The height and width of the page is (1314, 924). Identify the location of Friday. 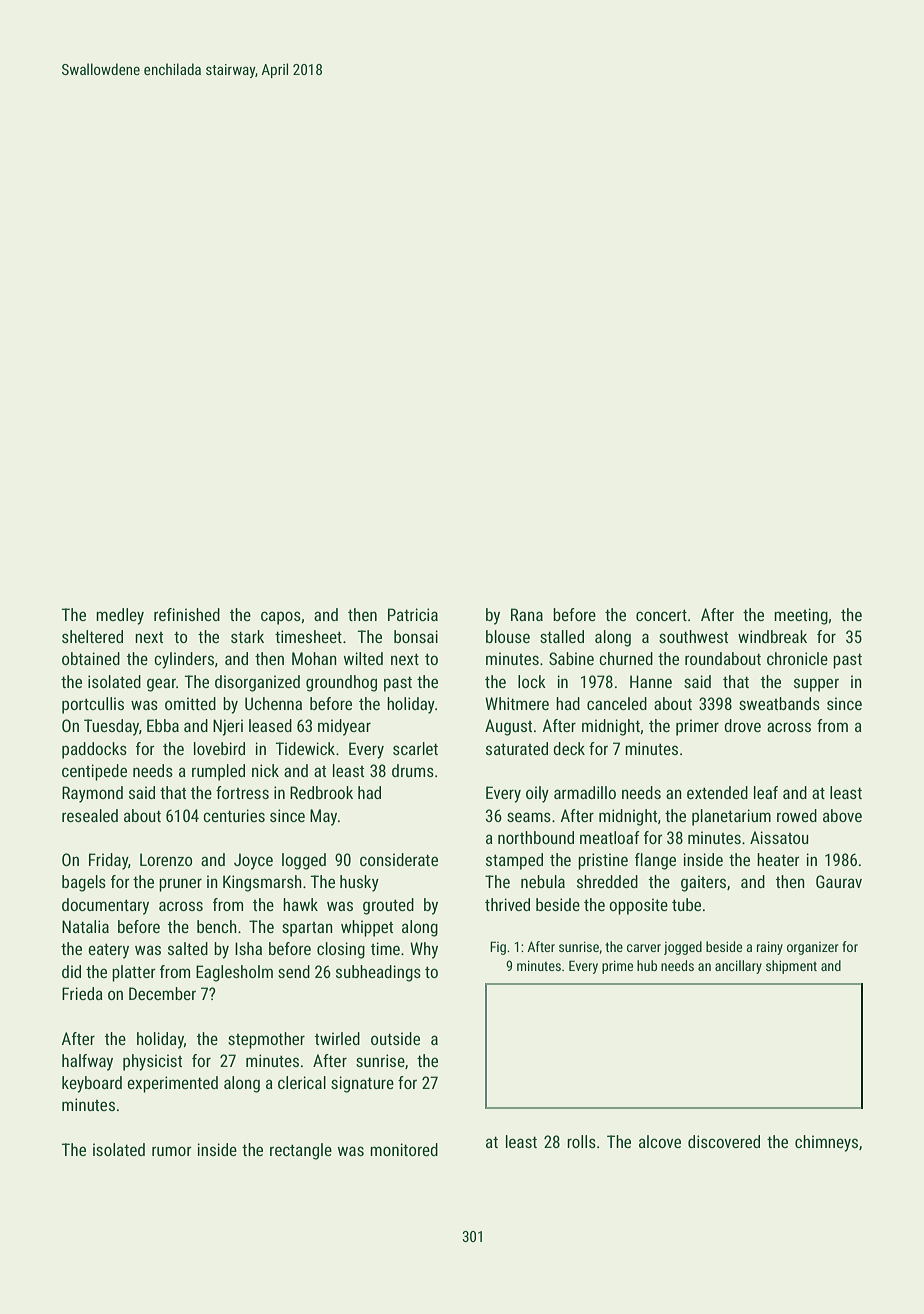
(108, 861).
